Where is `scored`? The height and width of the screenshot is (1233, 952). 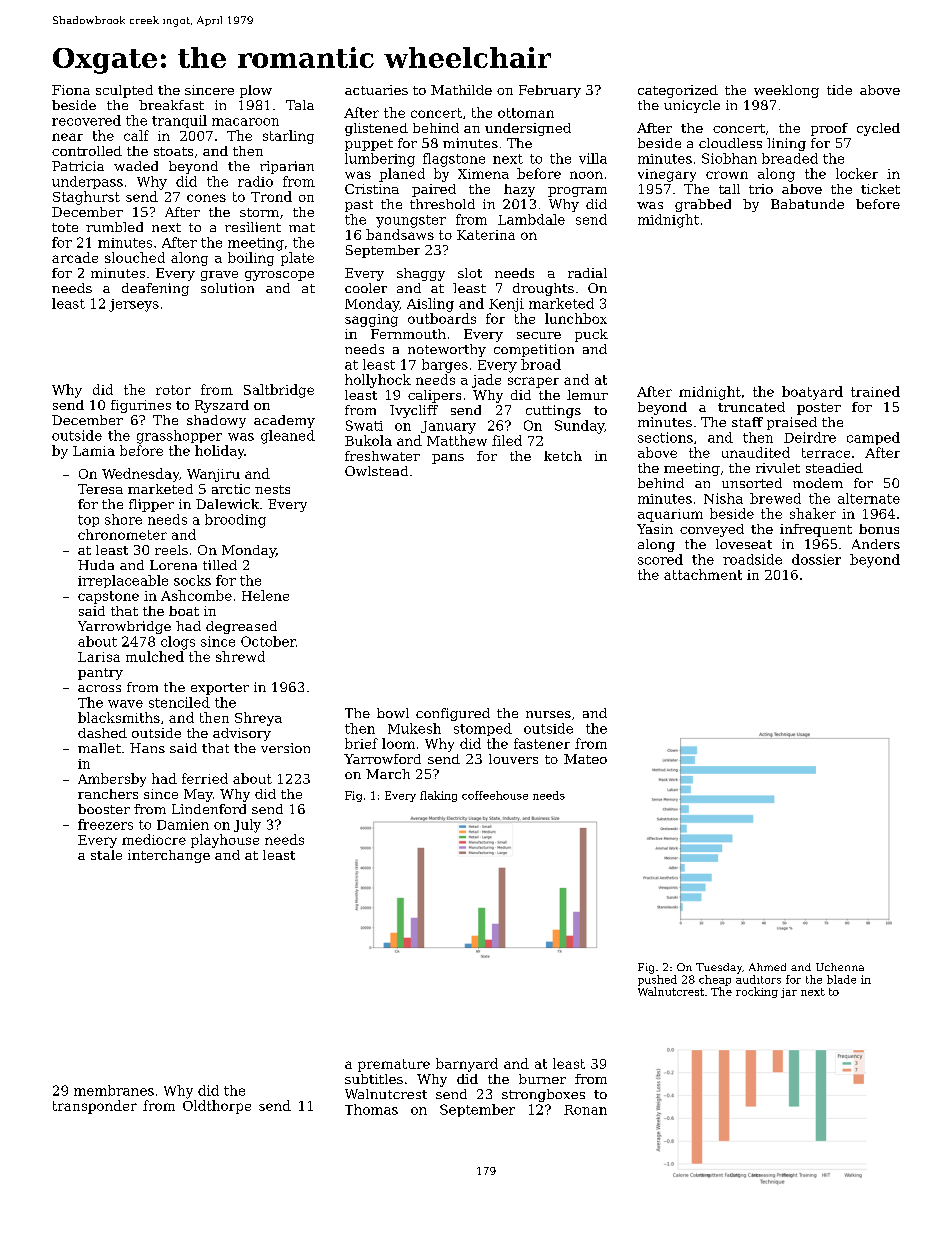 scored is located at coordinates (660, 559).
